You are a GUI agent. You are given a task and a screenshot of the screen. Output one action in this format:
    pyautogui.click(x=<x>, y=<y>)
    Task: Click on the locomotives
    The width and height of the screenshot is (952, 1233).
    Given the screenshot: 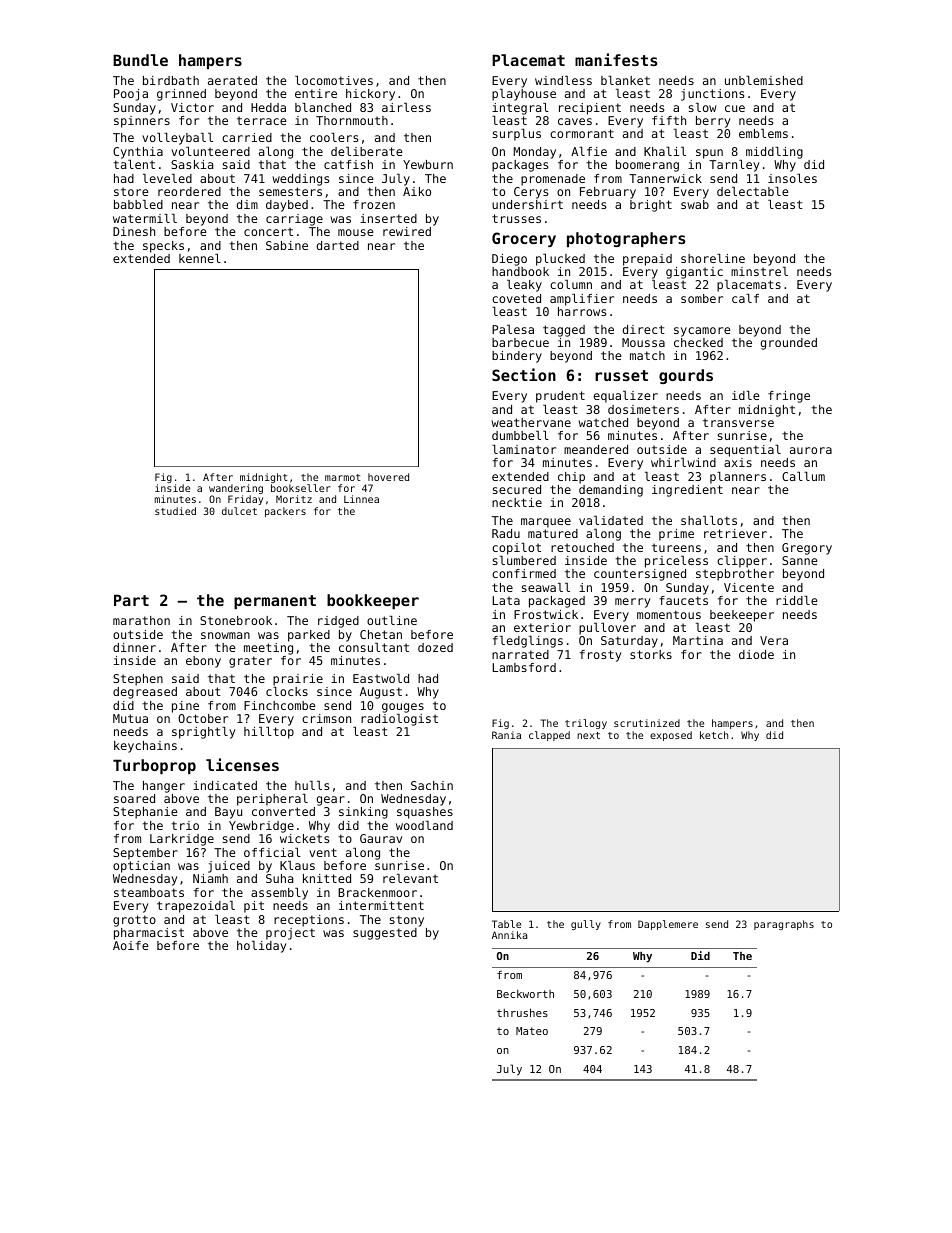 What is the action you would take?
    pyautogui.click(x=334, y=80)
